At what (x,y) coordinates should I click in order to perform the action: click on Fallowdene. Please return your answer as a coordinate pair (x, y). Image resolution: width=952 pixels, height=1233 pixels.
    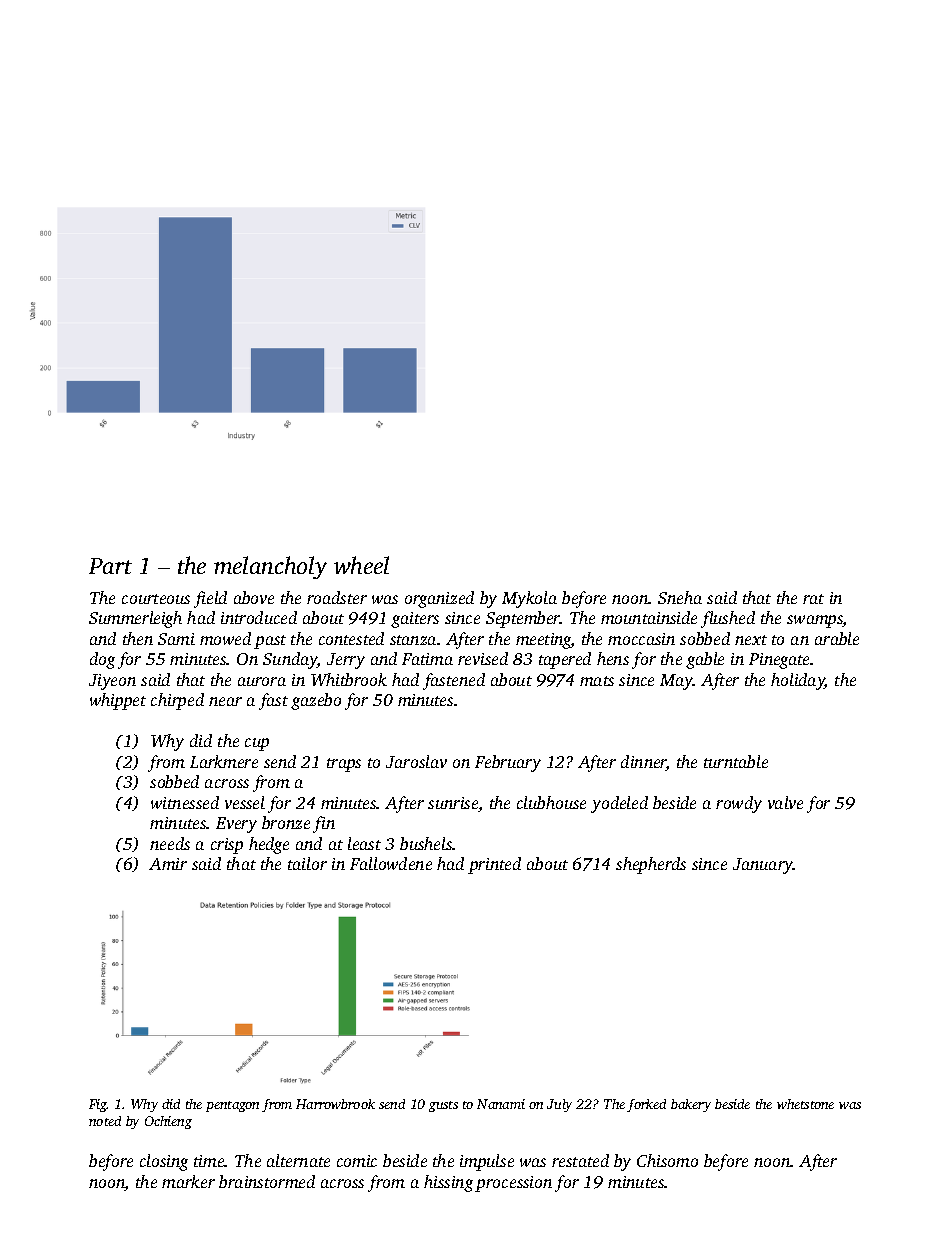
    Looking at the image, I should click on (391, 863).
